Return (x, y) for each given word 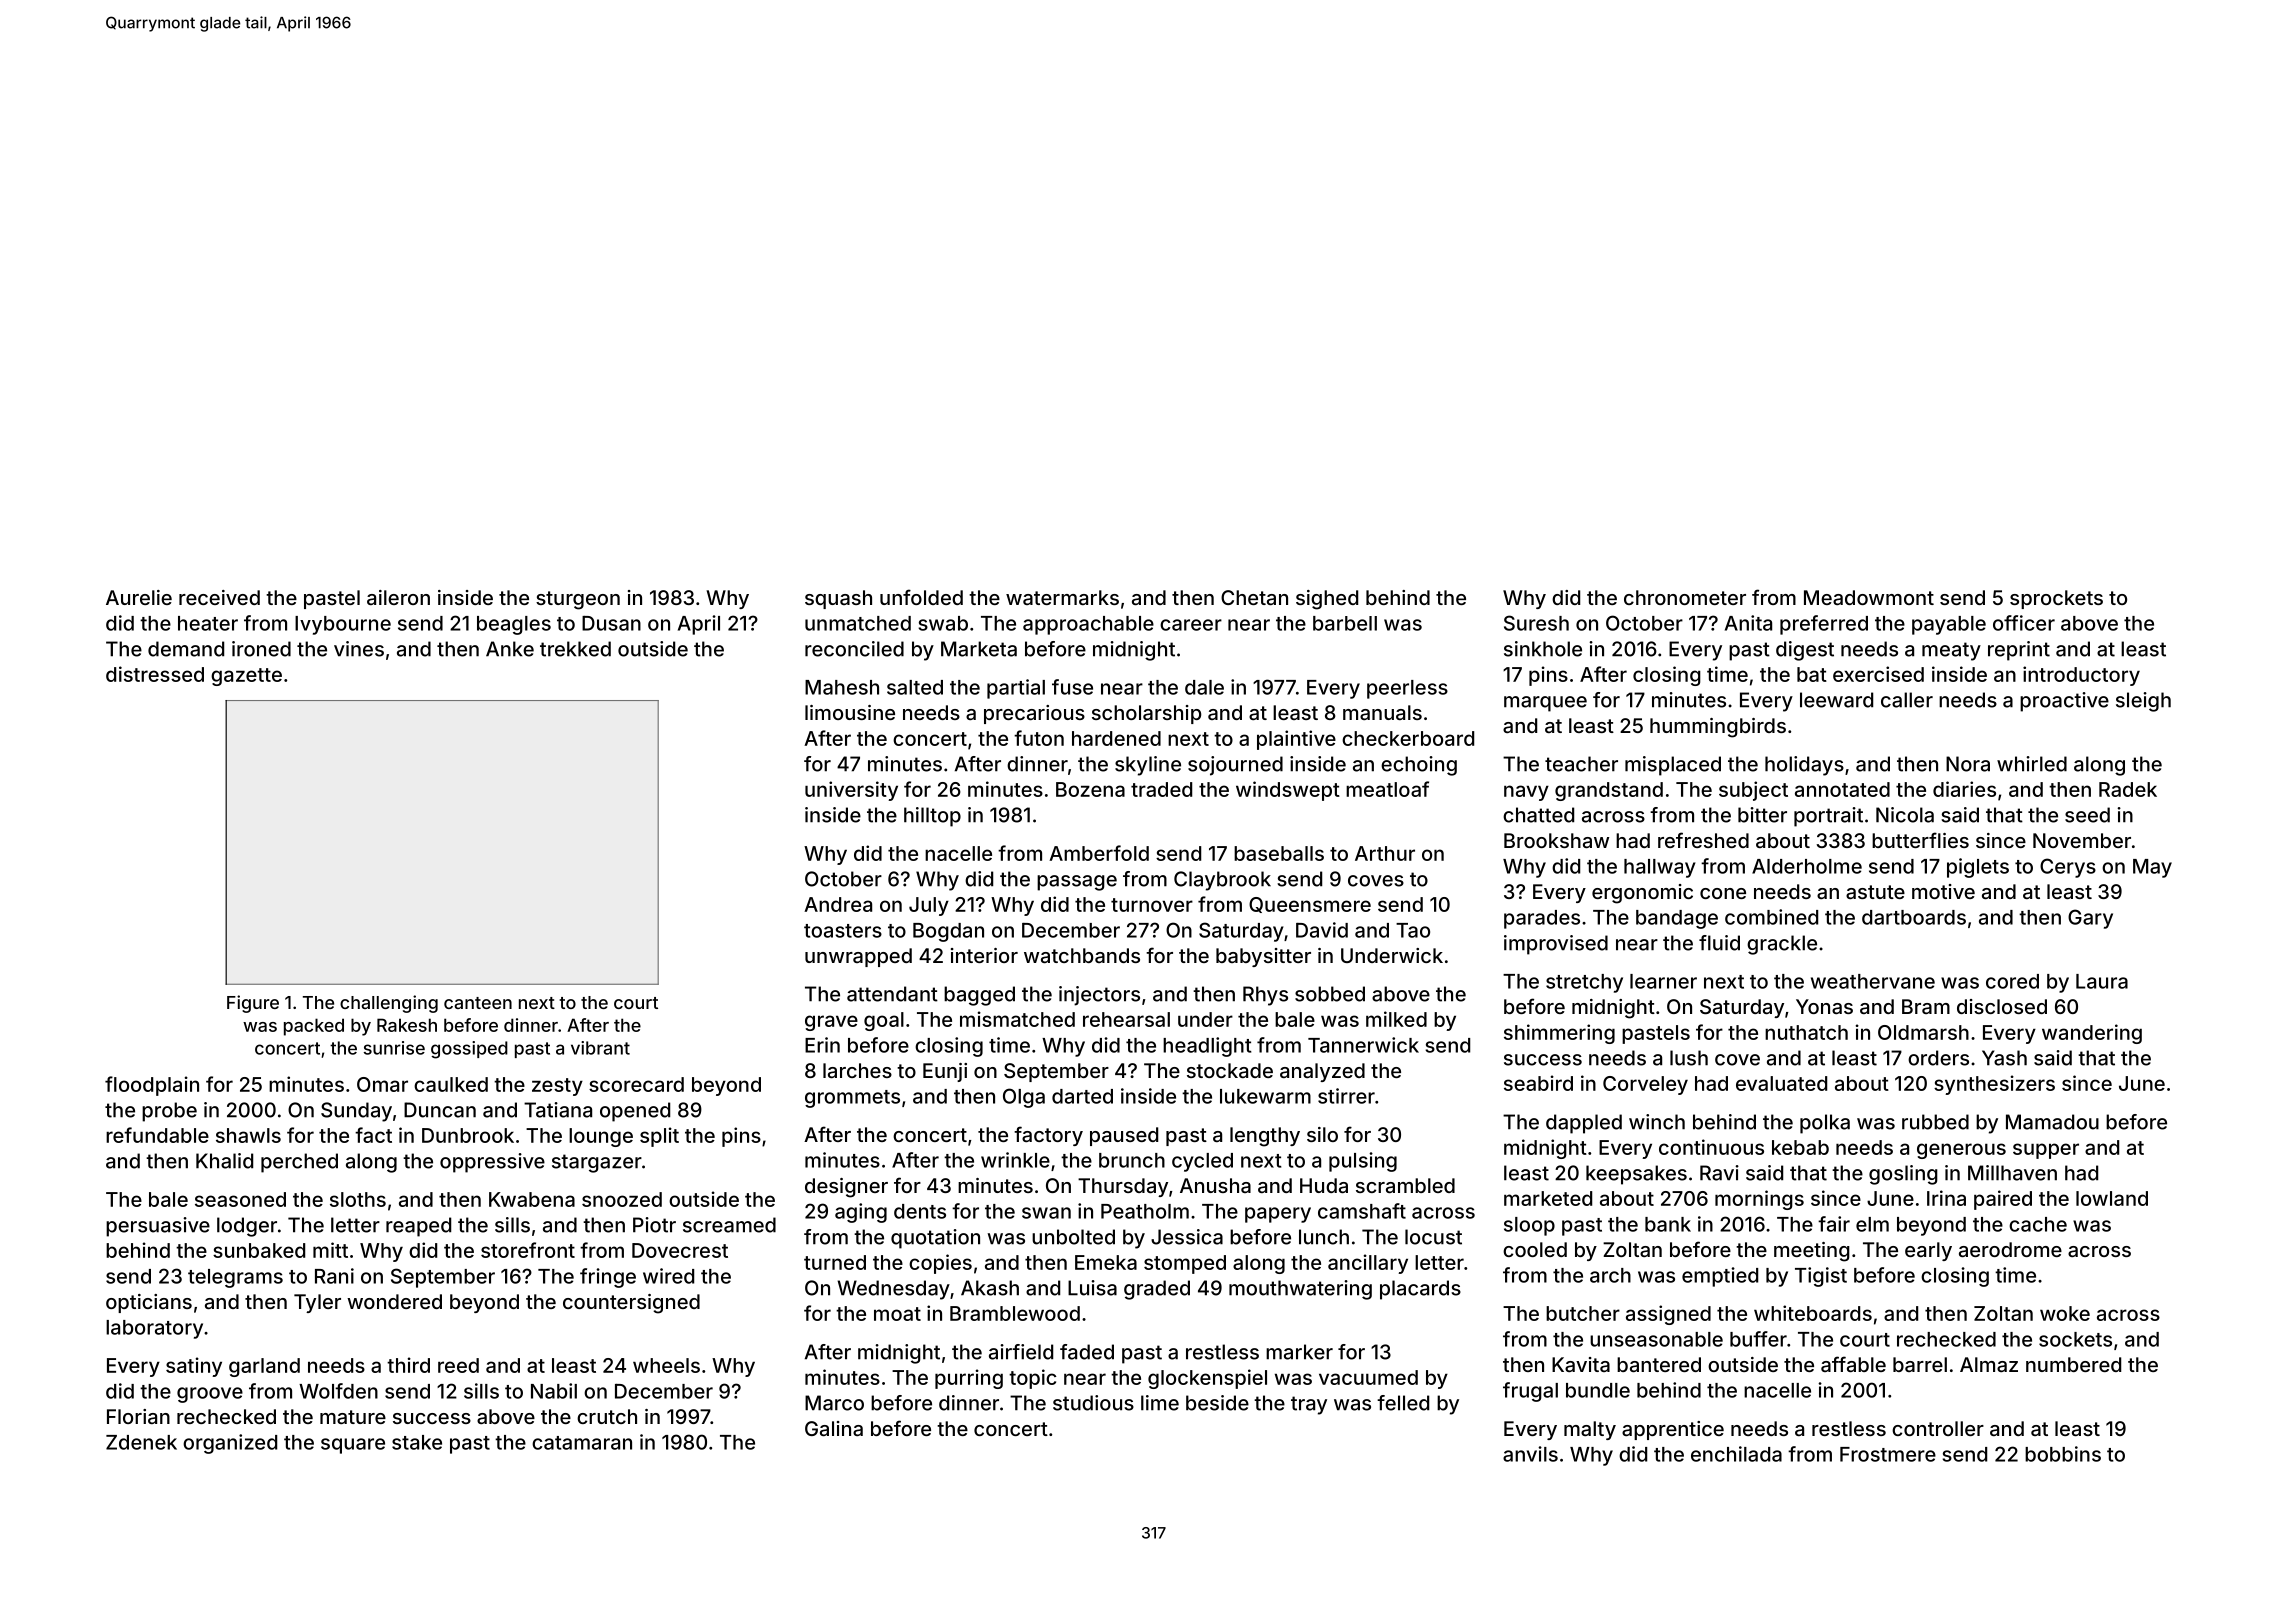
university (851, 791)
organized (230, 1444)
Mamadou (2052, 1122)
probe (169, 1112)
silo (1322, 1134)
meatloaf (1387, 789)
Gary (2090, 919)
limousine (850, 712)
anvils (1530, 1454)
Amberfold (1099, 853)
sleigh (2143, 702)
